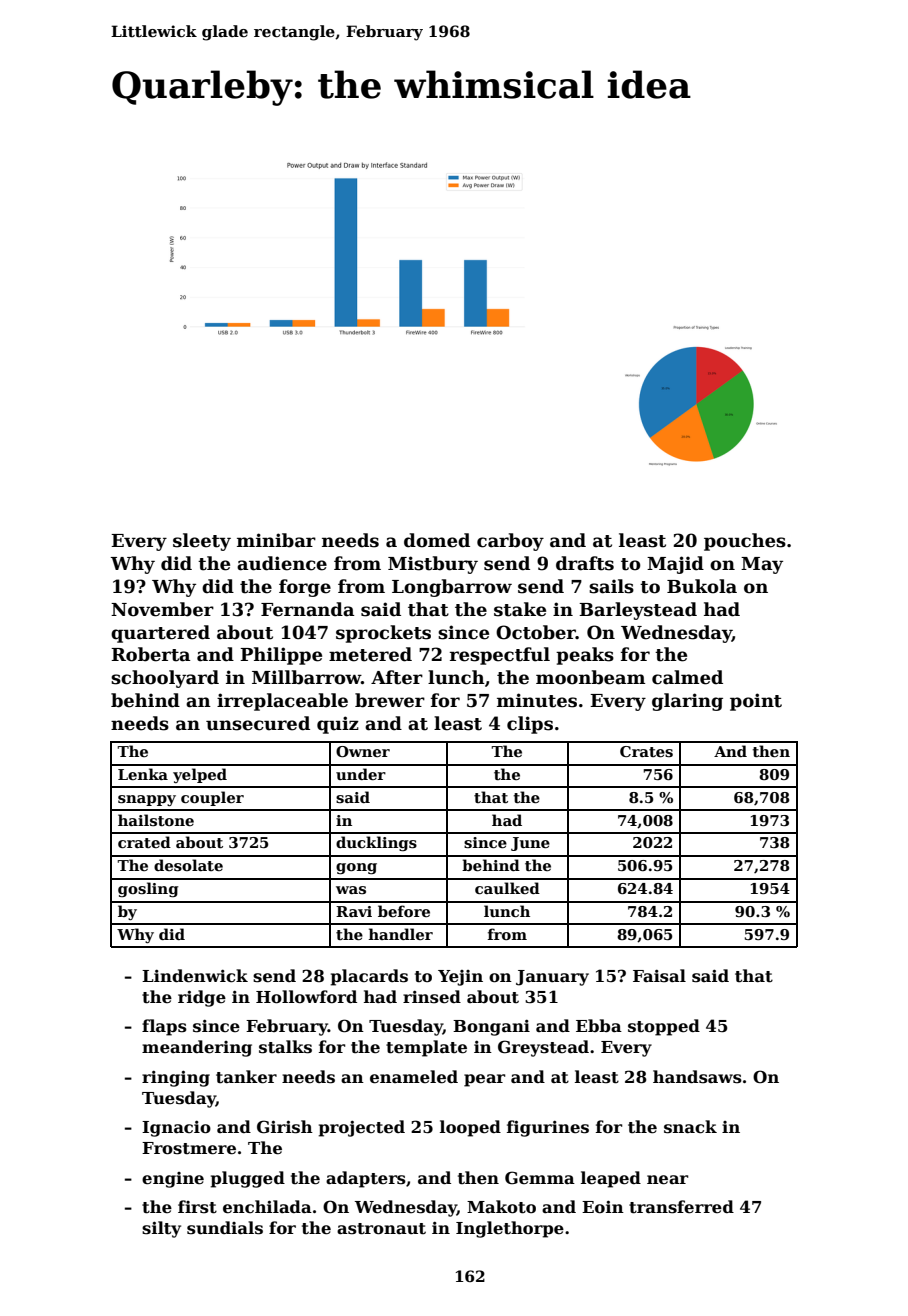 Image resolution: width=908 pixels, height=1316 pixels. I want to click on Owner, so click(363, 751).
